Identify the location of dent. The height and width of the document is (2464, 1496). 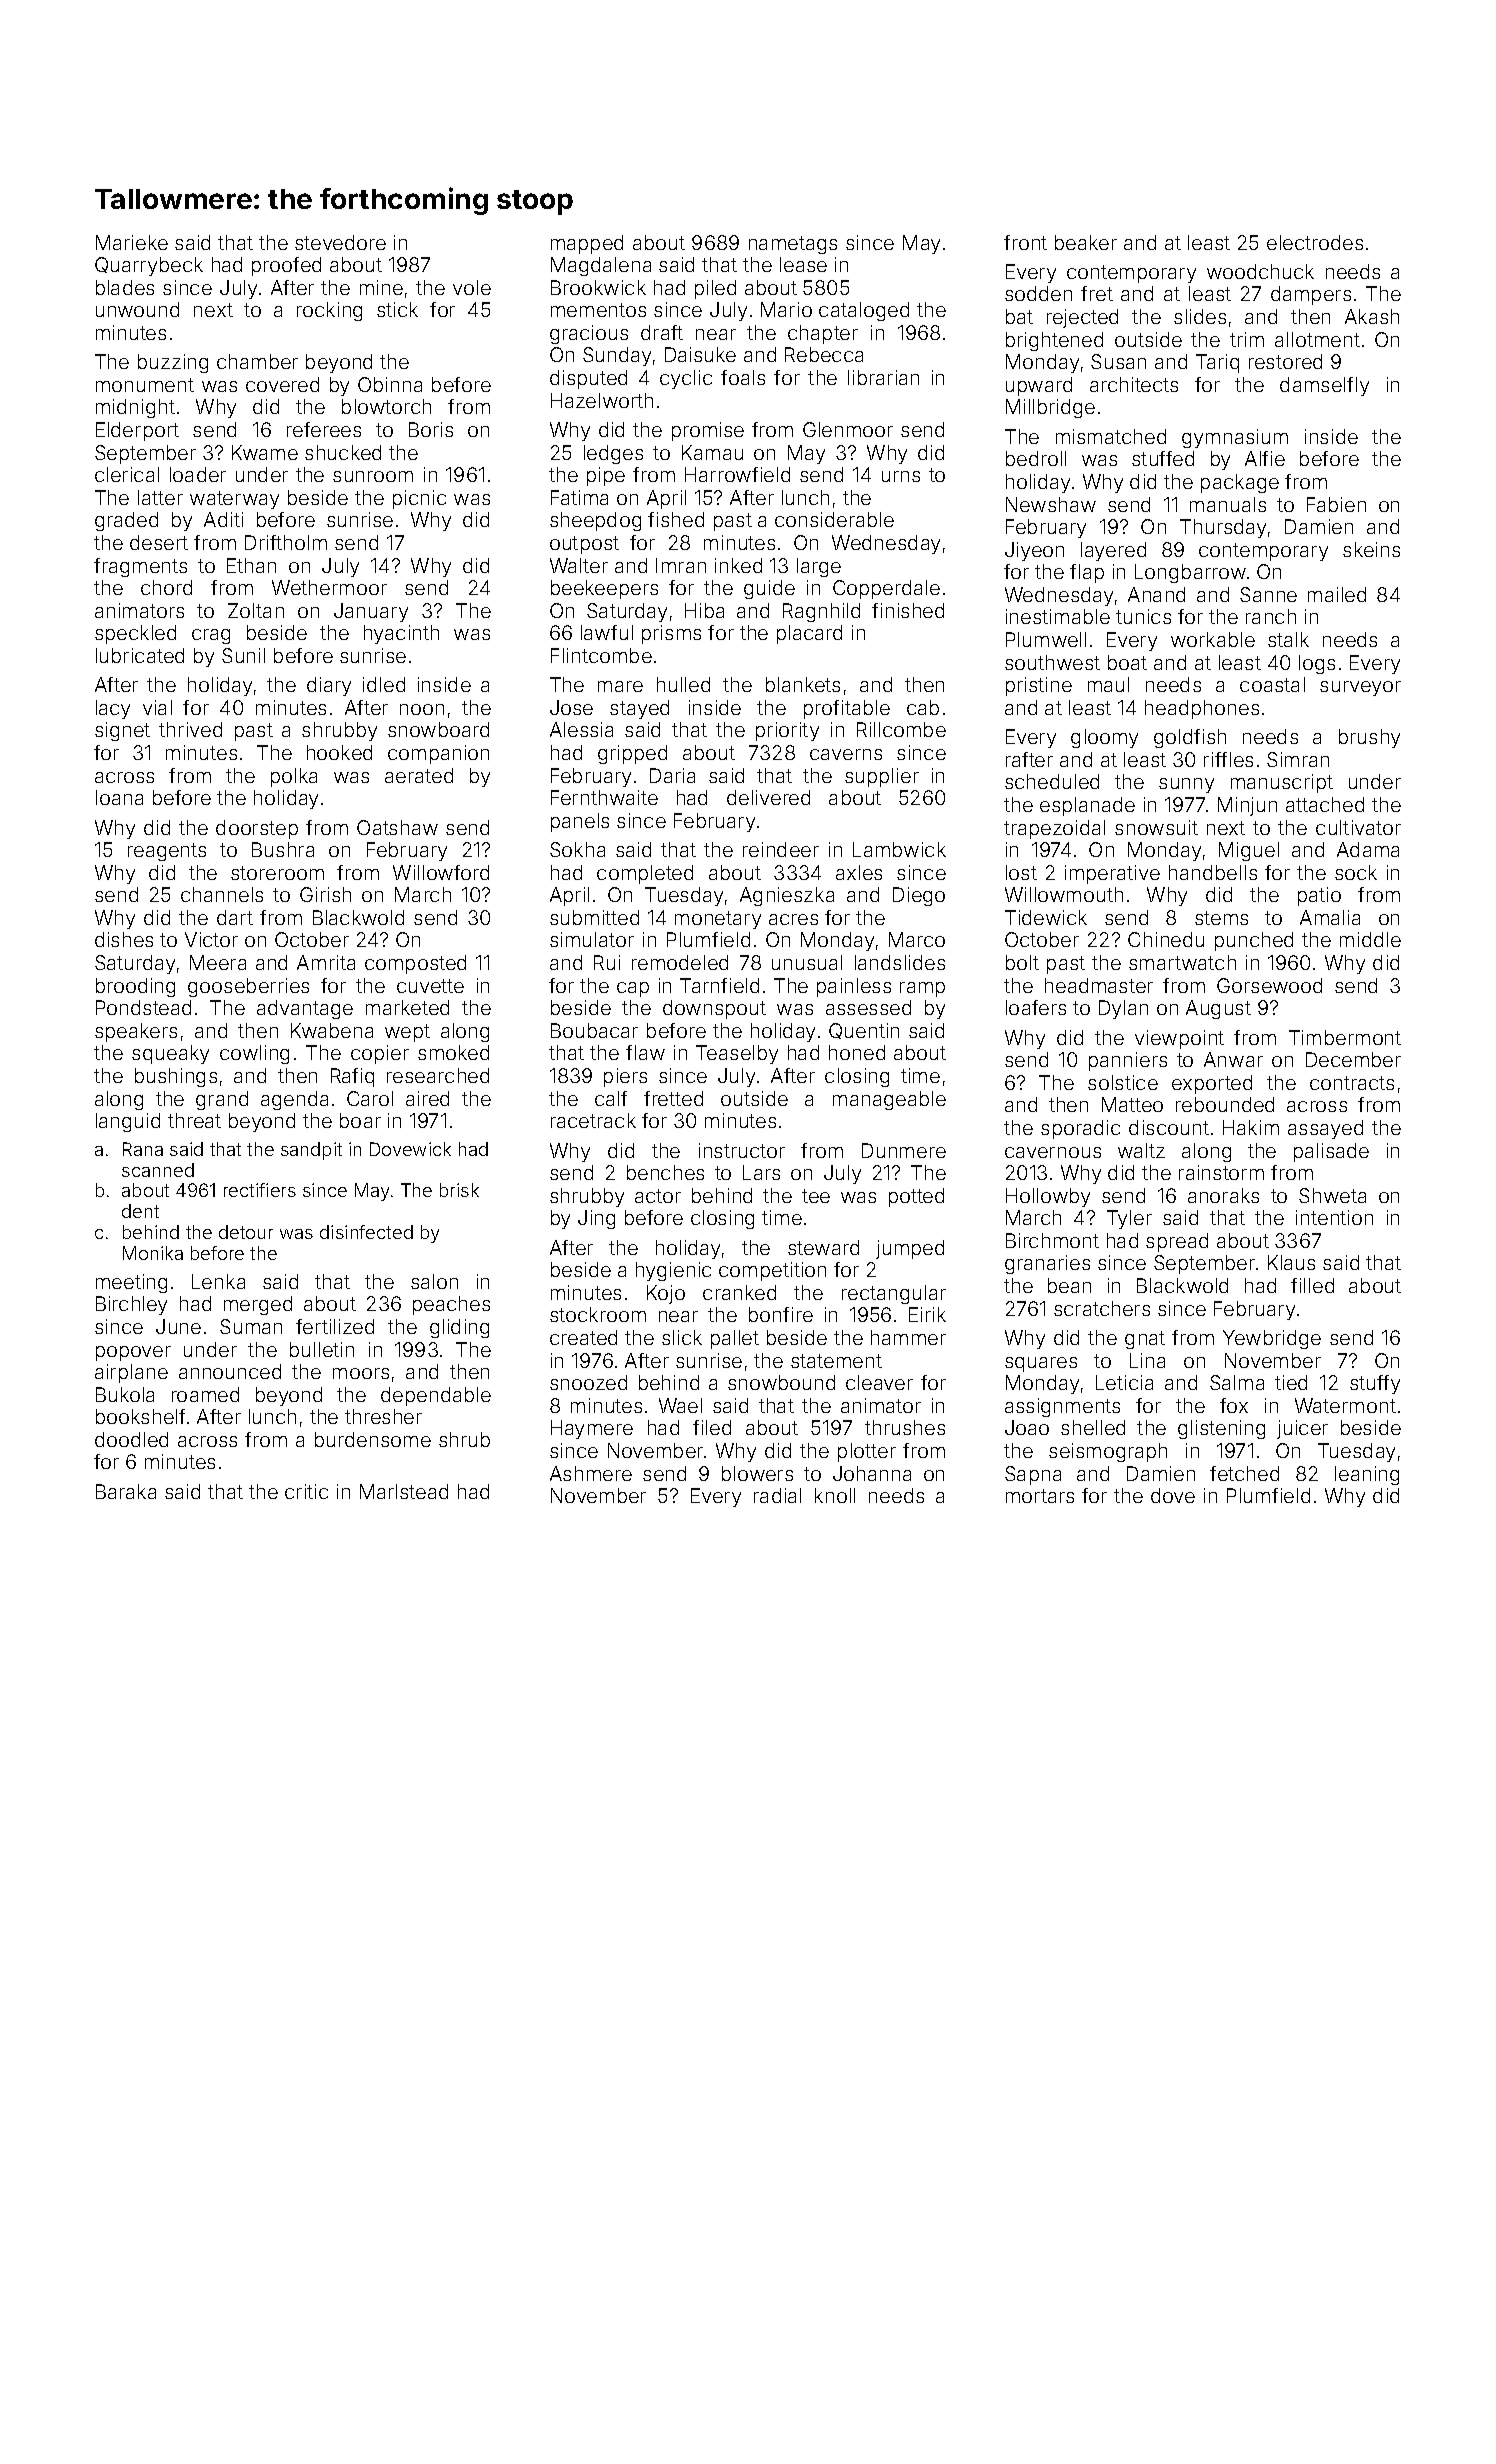
(140, 1211).
